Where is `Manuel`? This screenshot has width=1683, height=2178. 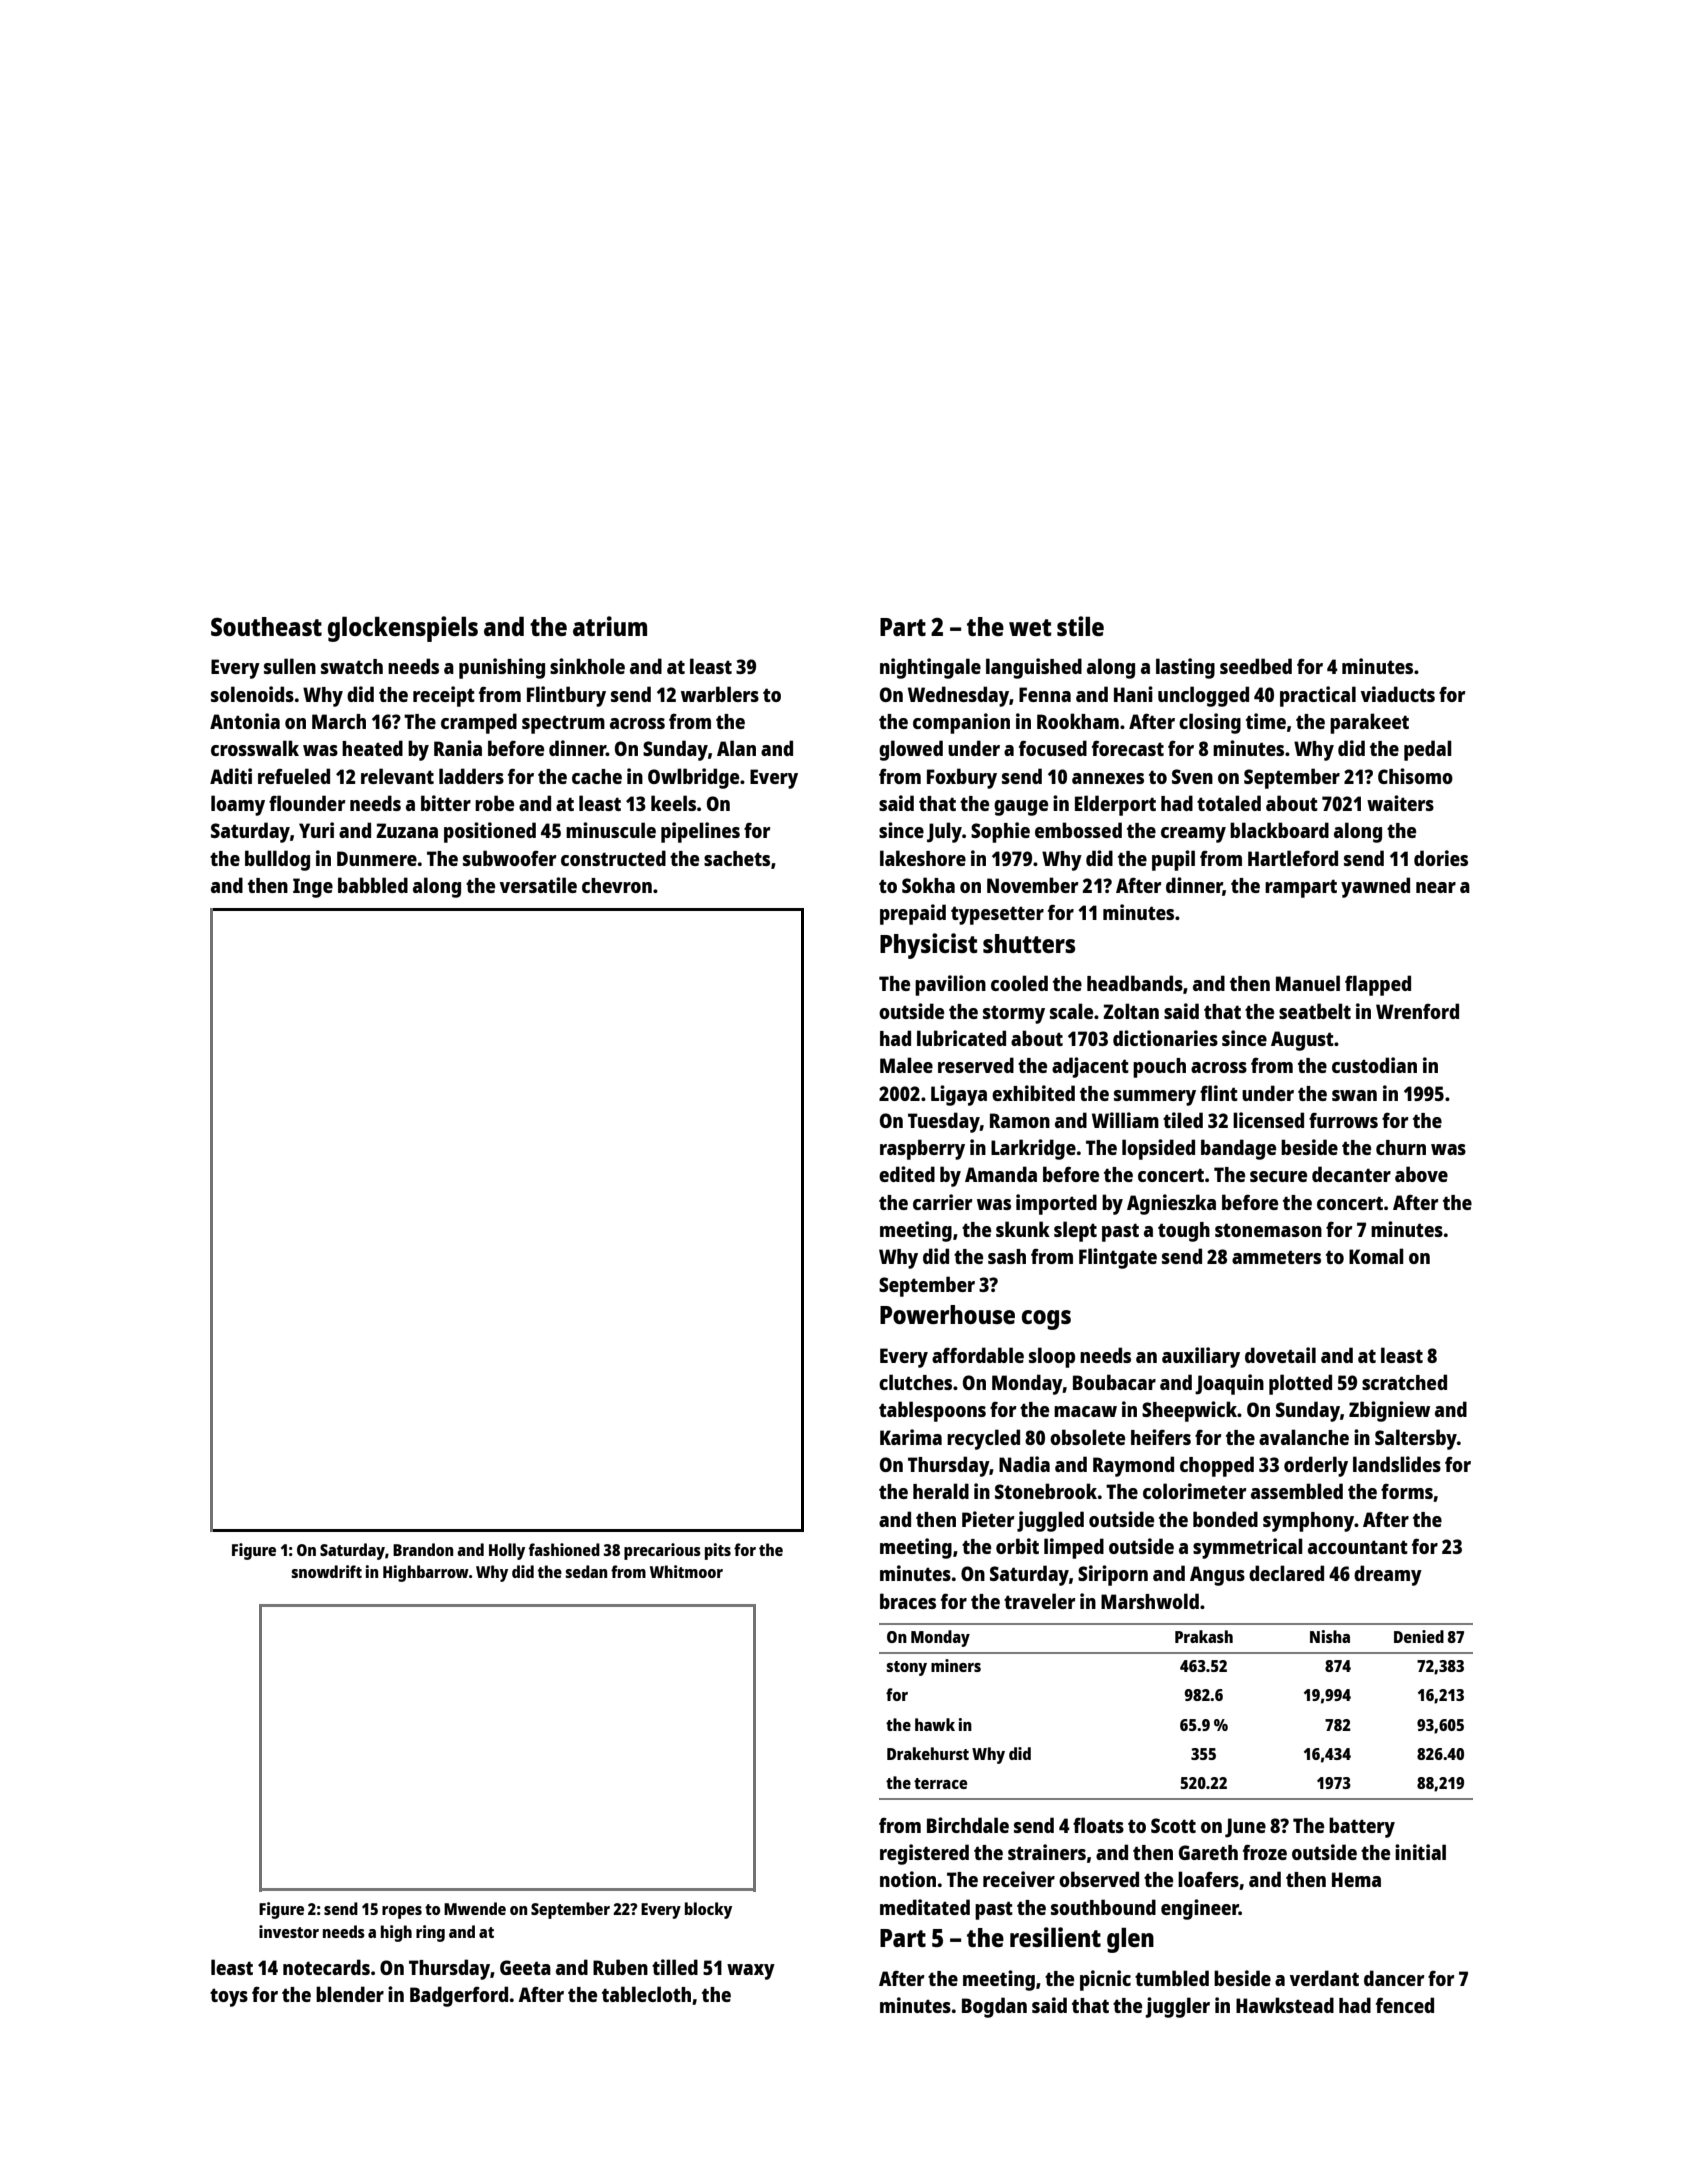 Manuel is located at coordinates (1308, 983).
